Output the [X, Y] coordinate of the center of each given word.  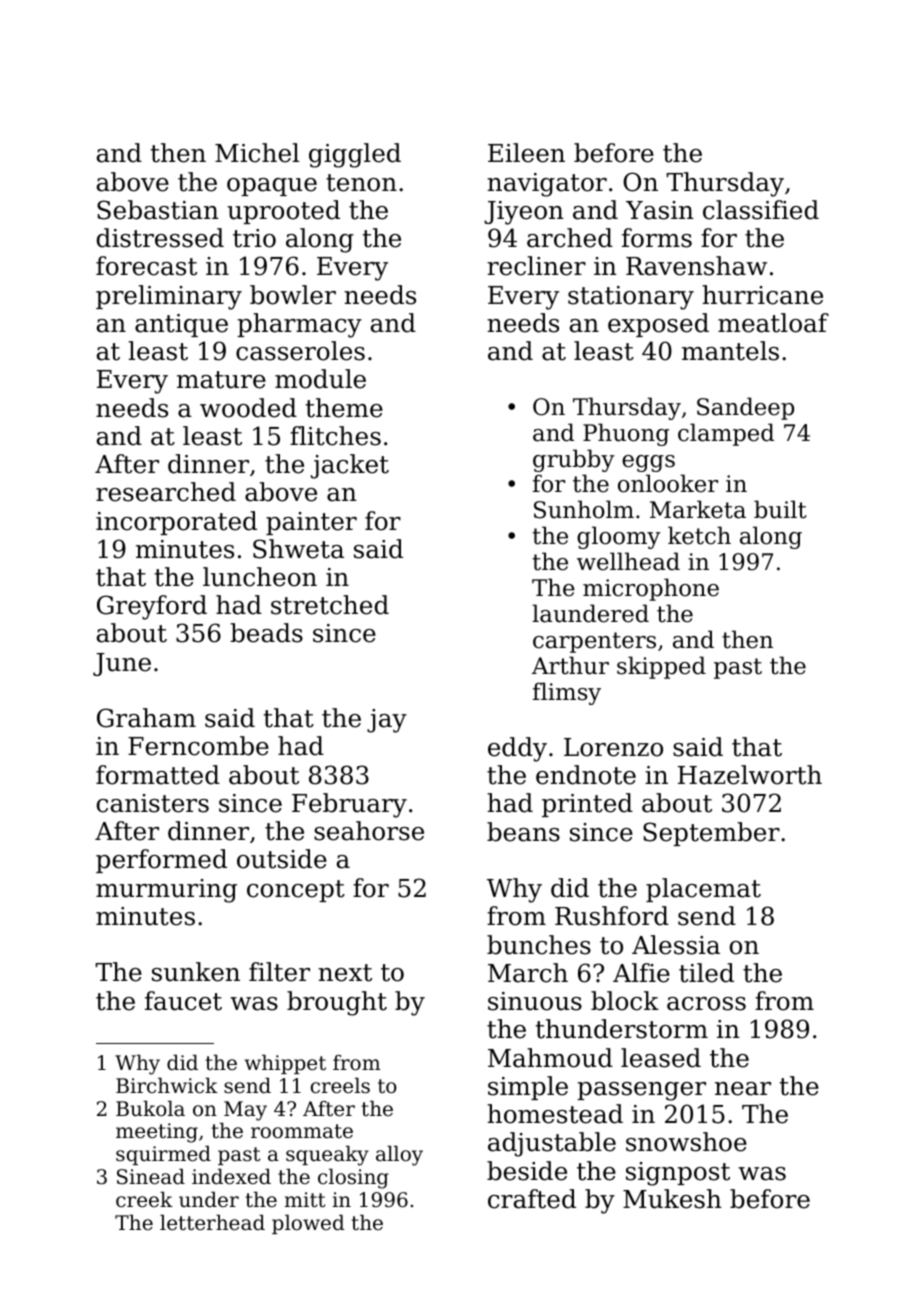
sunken [196, 972]
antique [181, 325]
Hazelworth [750, 775]
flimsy [567, 693]
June [122, 664]
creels [340, 1085]
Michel [257, 153]
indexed [231, 1176]
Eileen [526, 153]
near [743, 1089]
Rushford [612, 916]
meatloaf [773, 323]
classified [761, 210]
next [345, 973]
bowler [293, 295]
